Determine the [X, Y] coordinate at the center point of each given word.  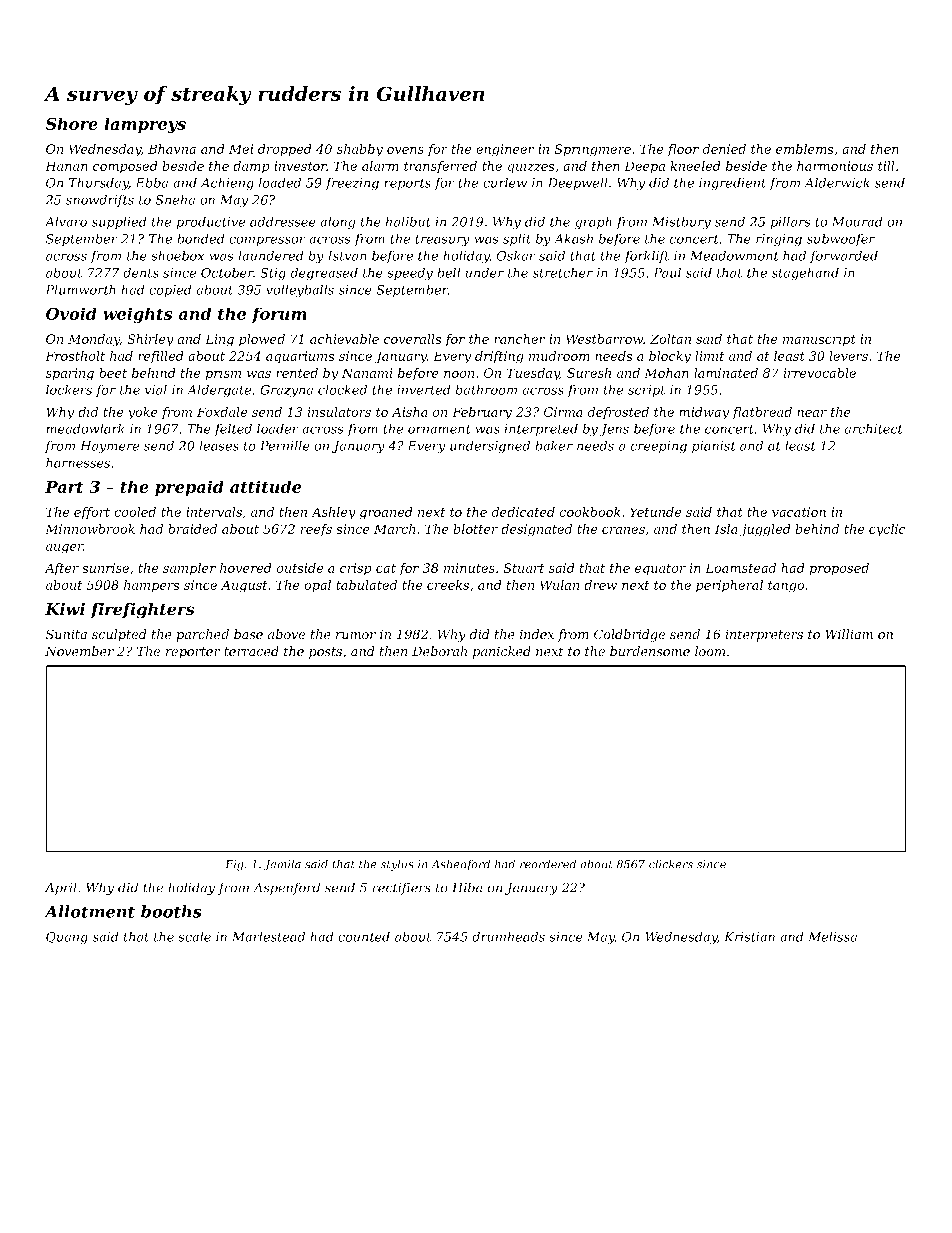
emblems [804, 149]
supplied [119, 223]
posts [325, 653]
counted [364, 936]
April [61, 888]
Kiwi [65, 608]
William [849, 634]
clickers [671, 864]
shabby [360, 150]
